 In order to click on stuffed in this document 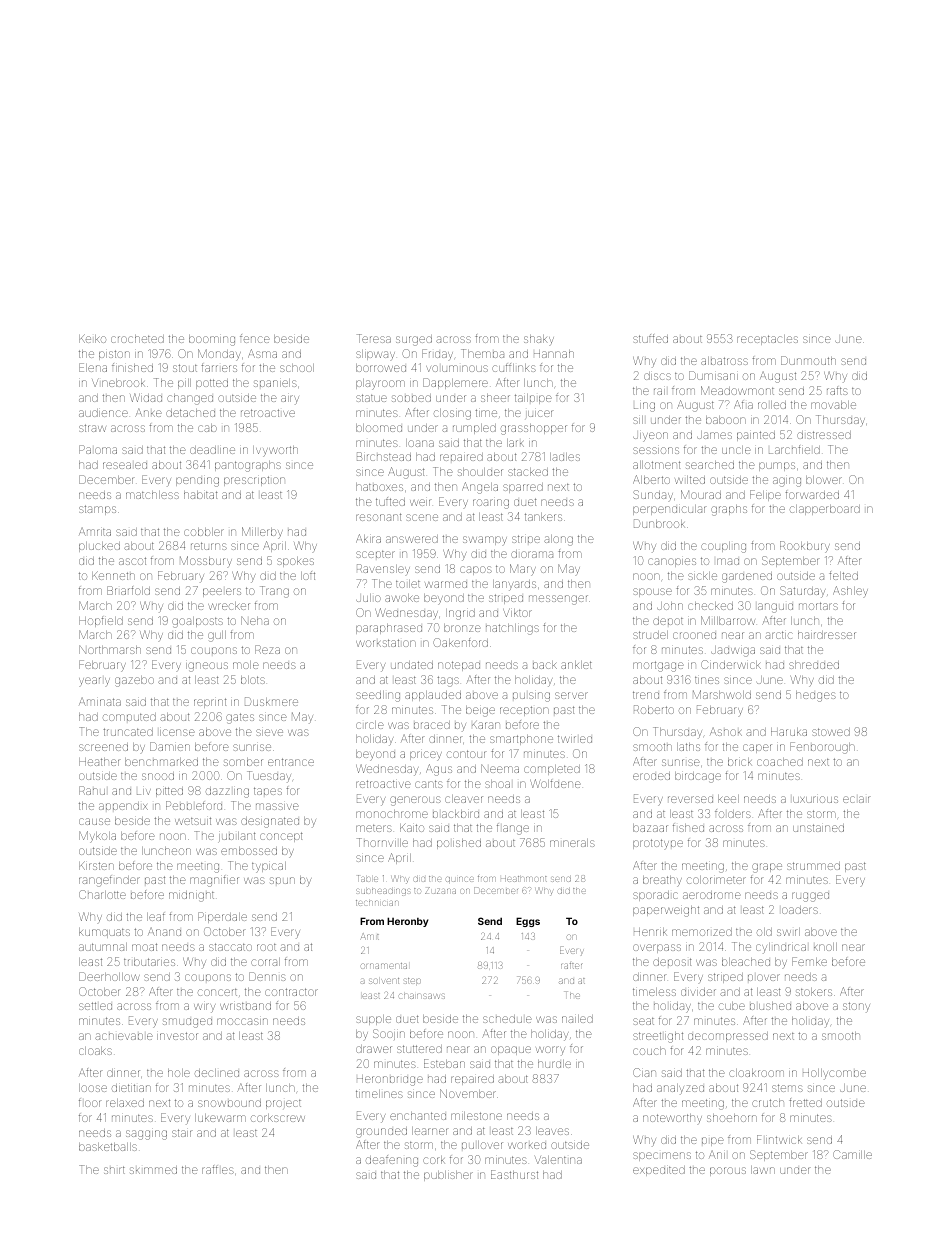, I will do `click(650, 338)`.
